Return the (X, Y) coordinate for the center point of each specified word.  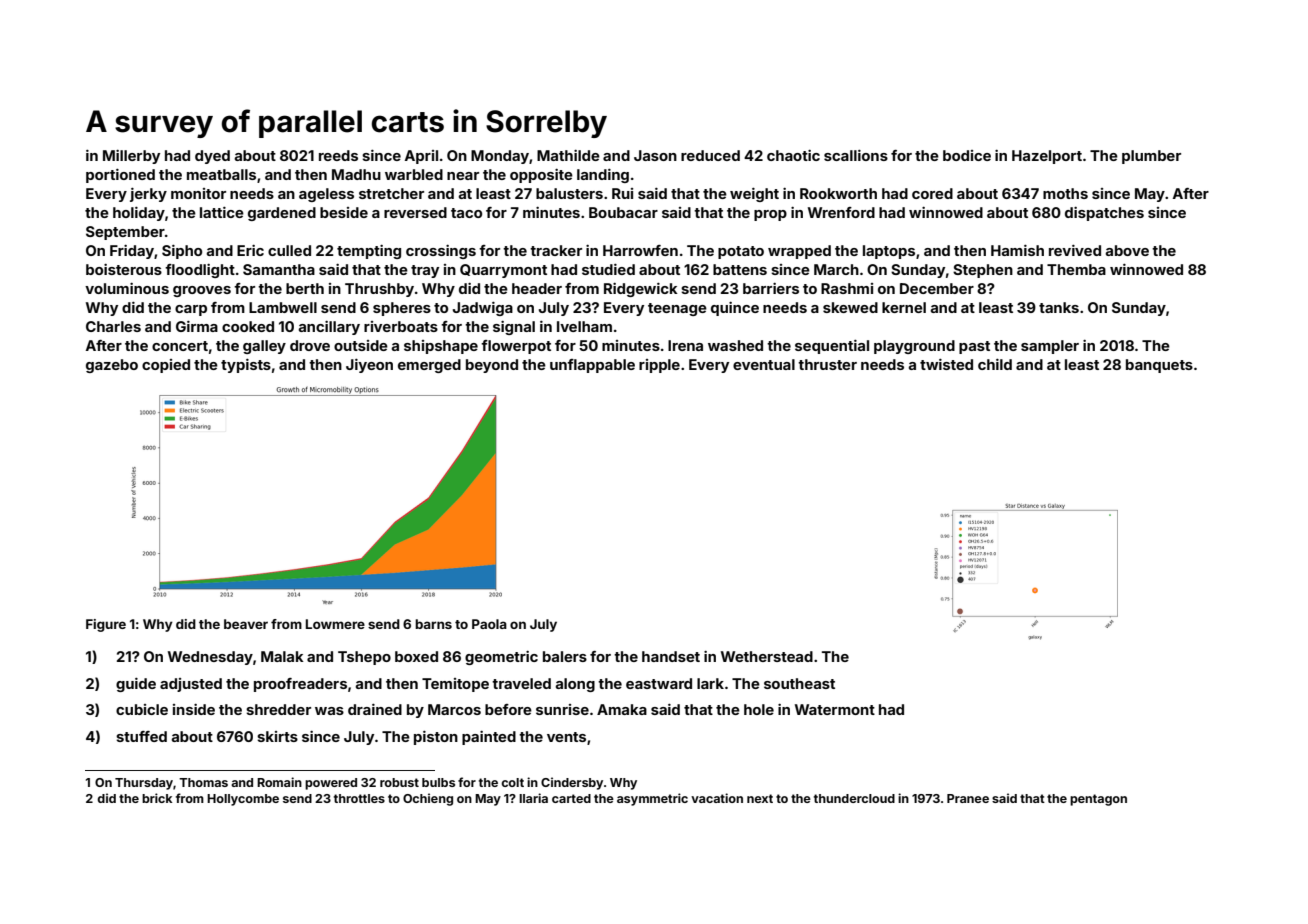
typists (246, 366)
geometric (501, 658)
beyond (492, 366)
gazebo (112, 366)
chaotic (793, 155)
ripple (659, 366)
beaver (246, 624)
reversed (415, 212)
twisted (946, 364)
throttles (359, 798)
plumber (1151, 157)
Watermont (835, 709)
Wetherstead (767, 656)
